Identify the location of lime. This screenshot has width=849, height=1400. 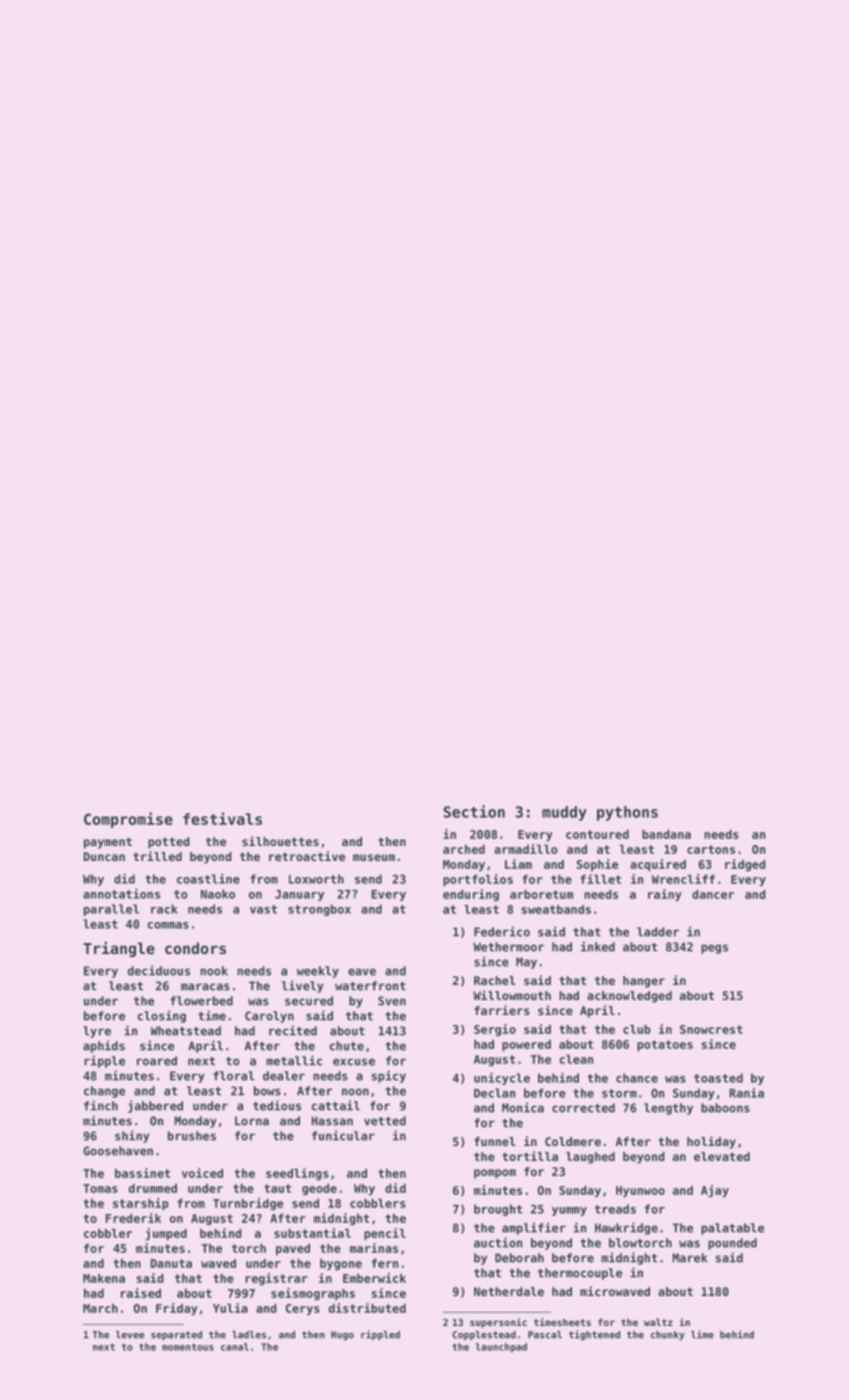
(702, 1334).
